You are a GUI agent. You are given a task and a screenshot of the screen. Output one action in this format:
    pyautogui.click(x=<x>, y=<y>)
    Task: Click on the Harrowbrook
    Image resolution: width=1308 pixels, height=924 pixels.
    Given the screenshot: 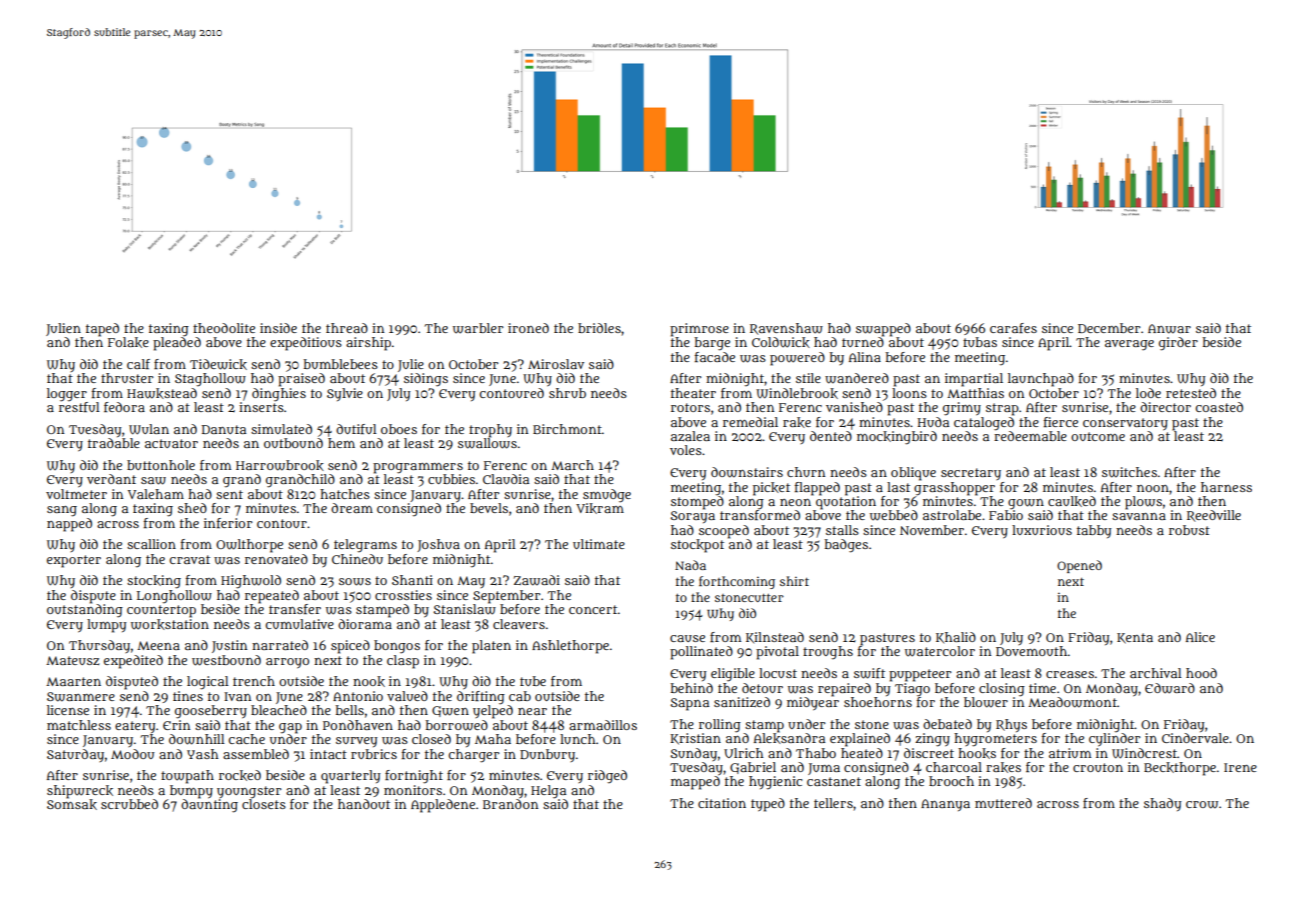 What is the action you would take?
    pyautogui.click(x=280, y=465)
